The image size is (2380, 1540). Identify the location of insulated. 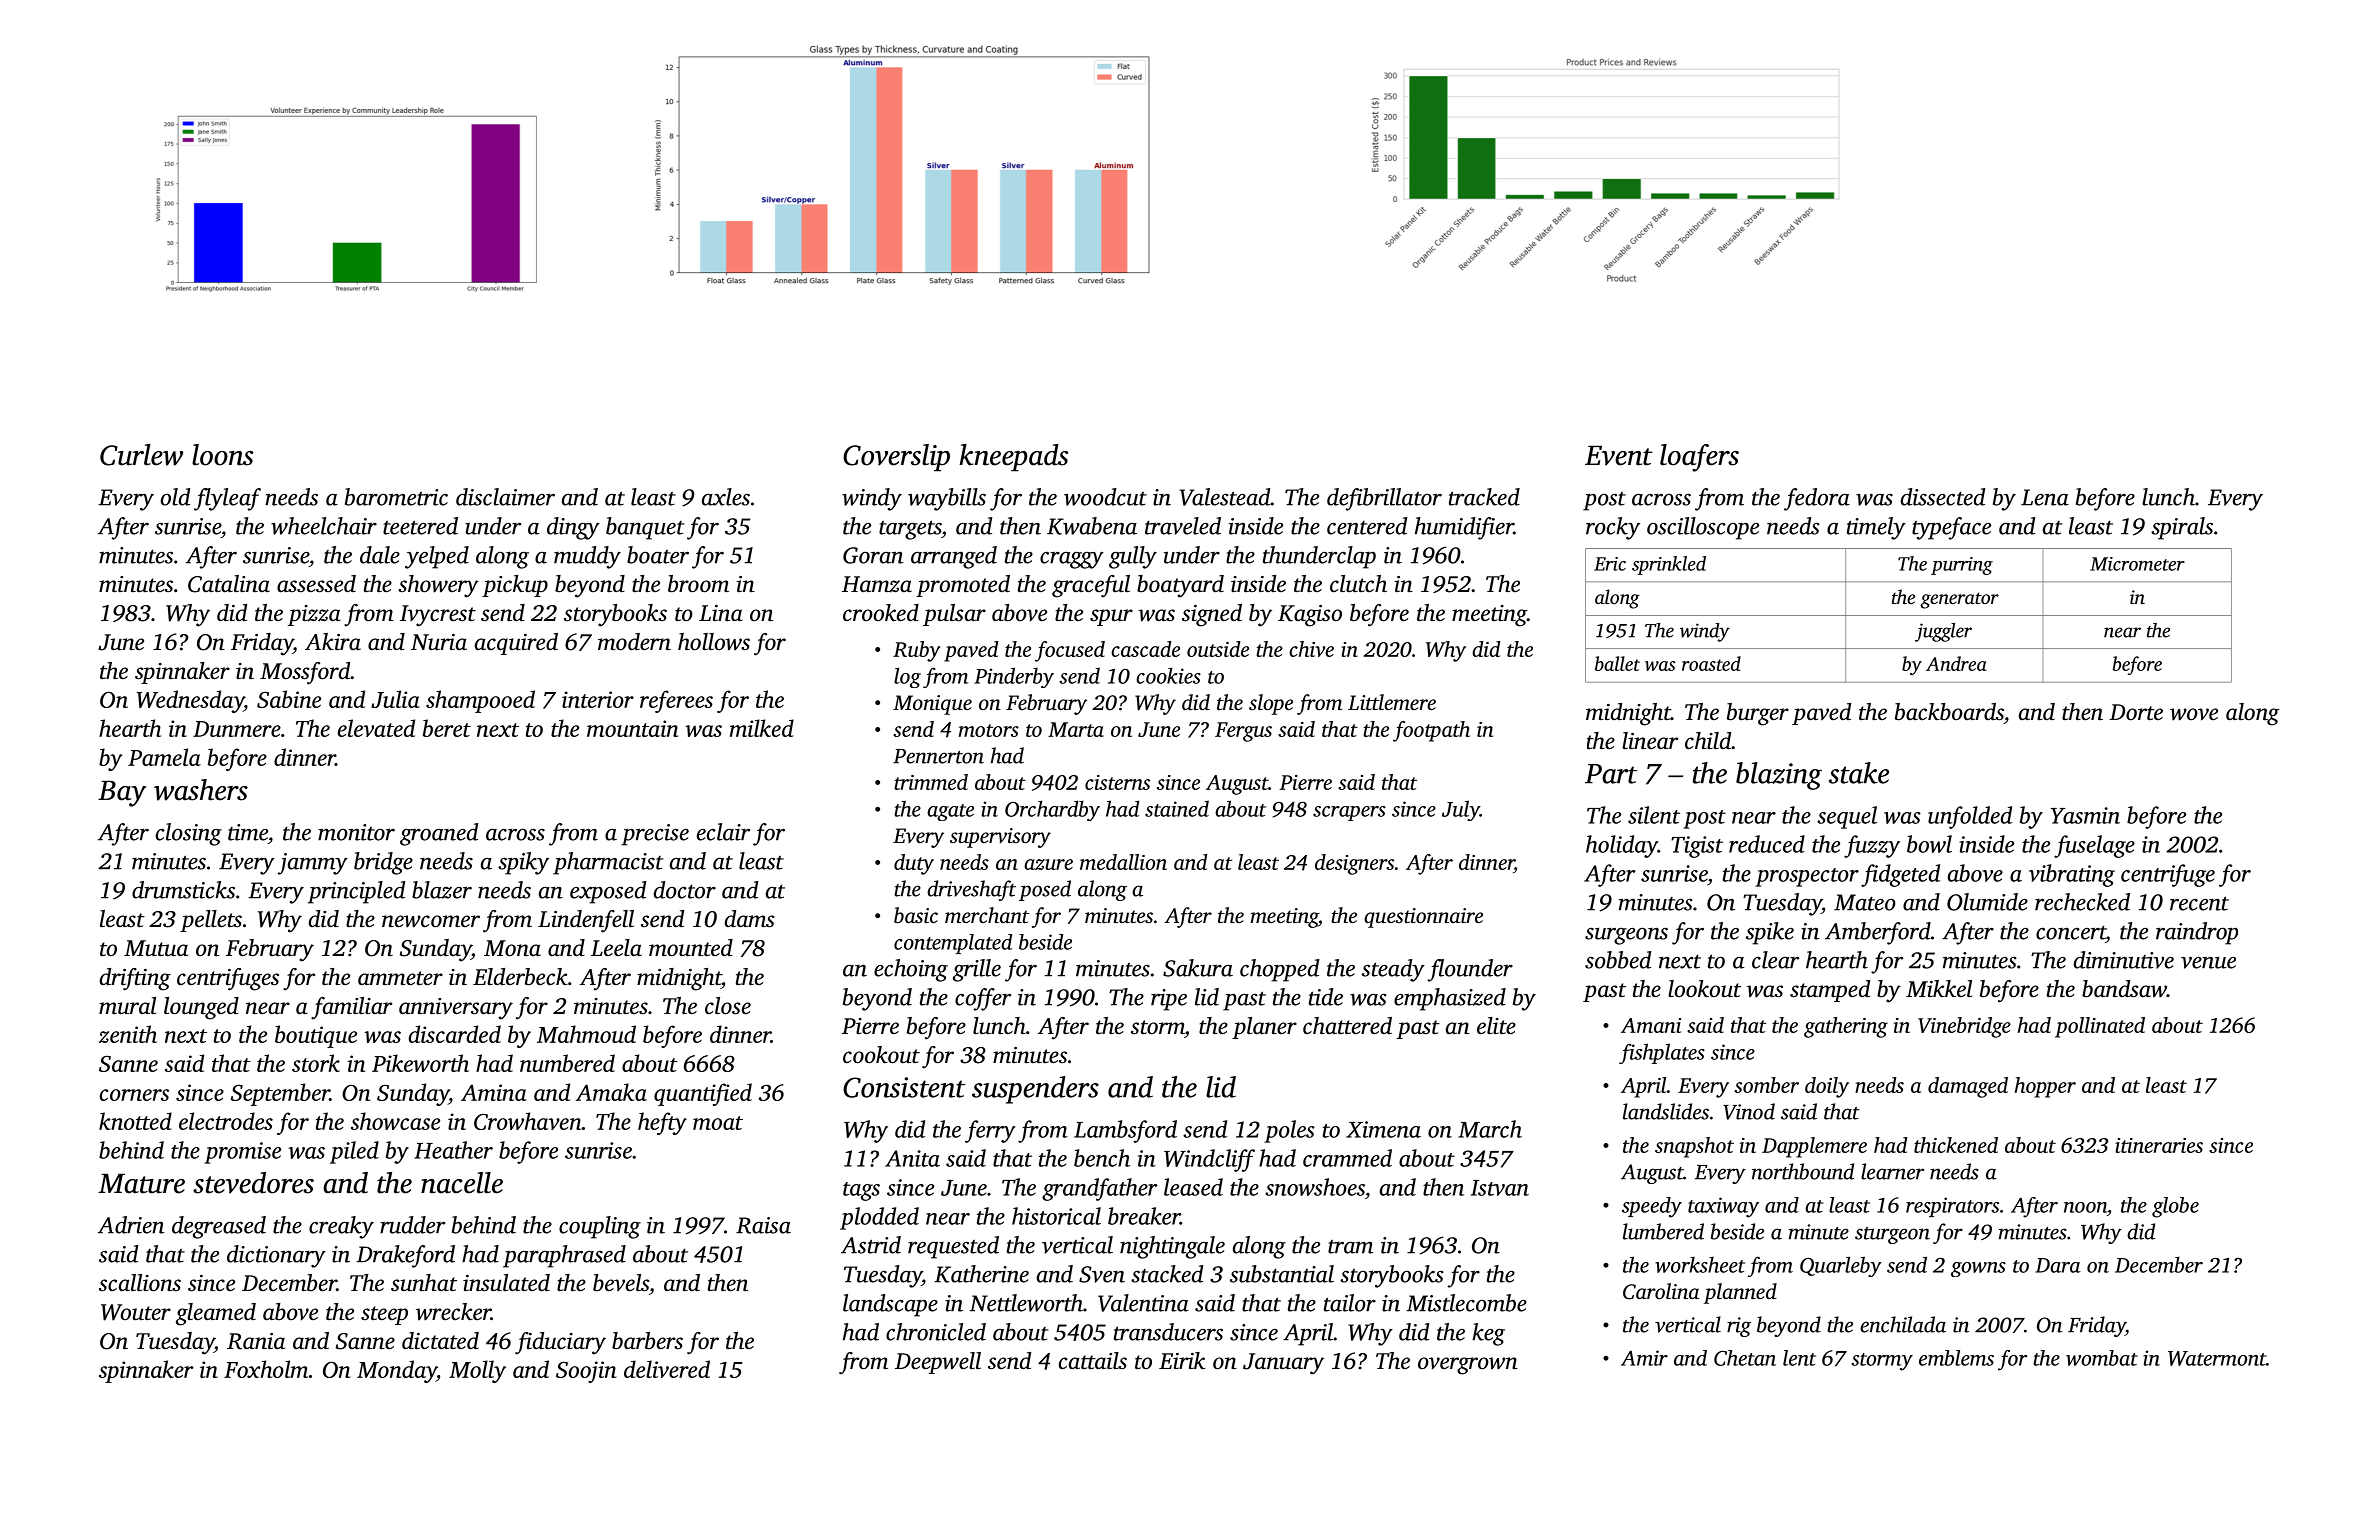
(506, 1283).
